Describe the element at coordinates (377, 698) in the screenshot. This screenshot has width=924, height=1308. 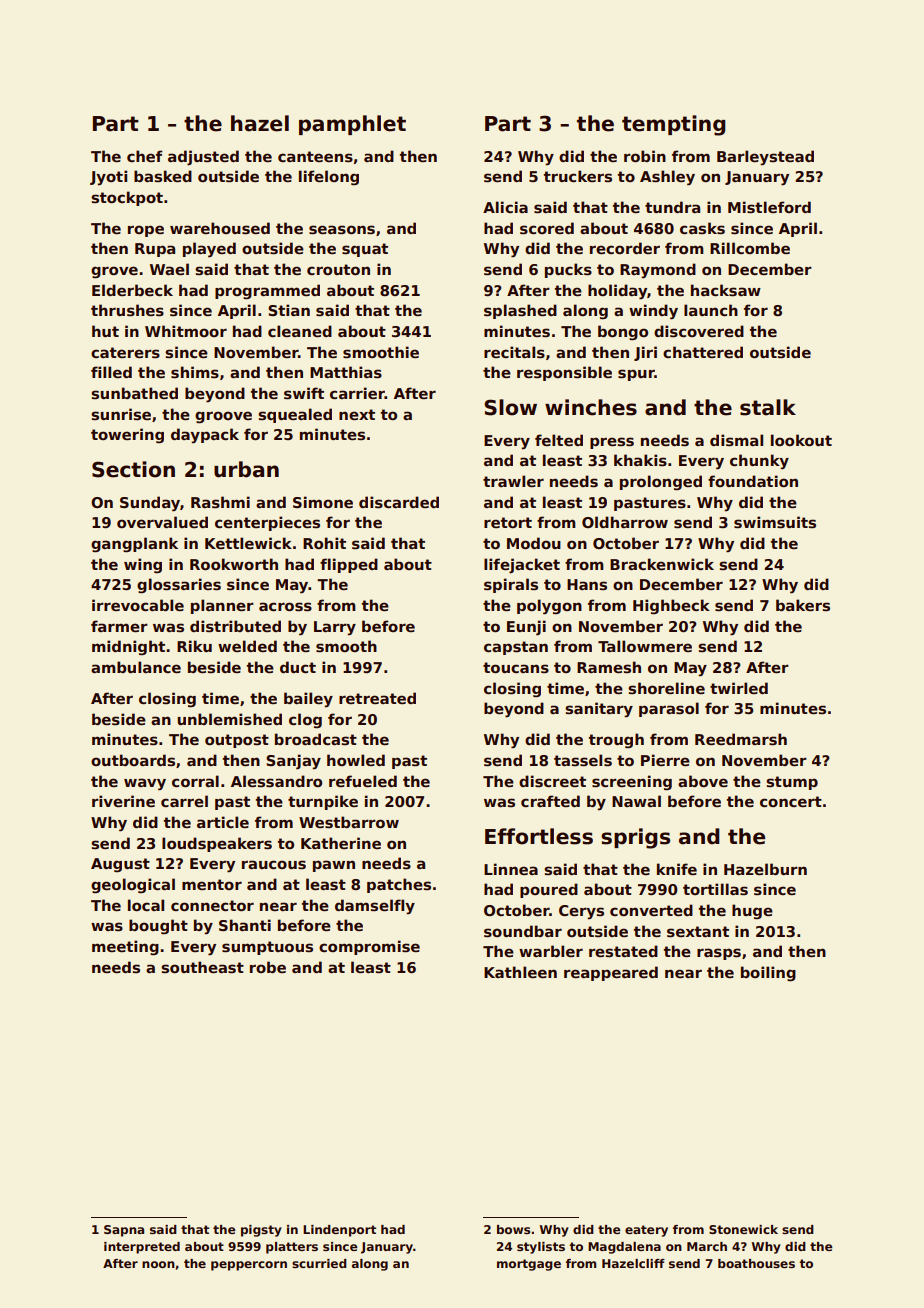
I see `retreated` at that location.
